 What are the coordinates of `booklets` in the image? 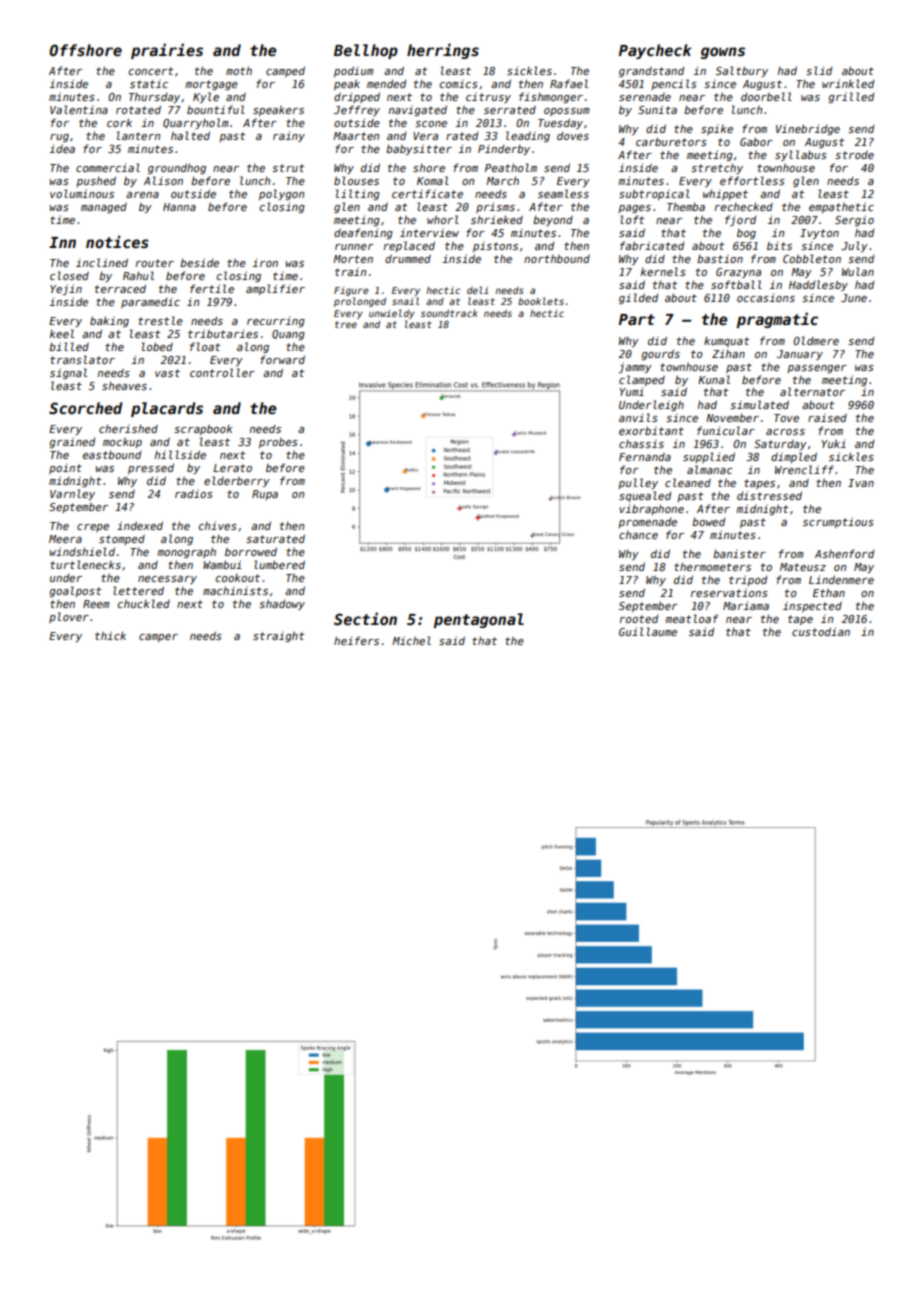 It's located at (541, 301).
